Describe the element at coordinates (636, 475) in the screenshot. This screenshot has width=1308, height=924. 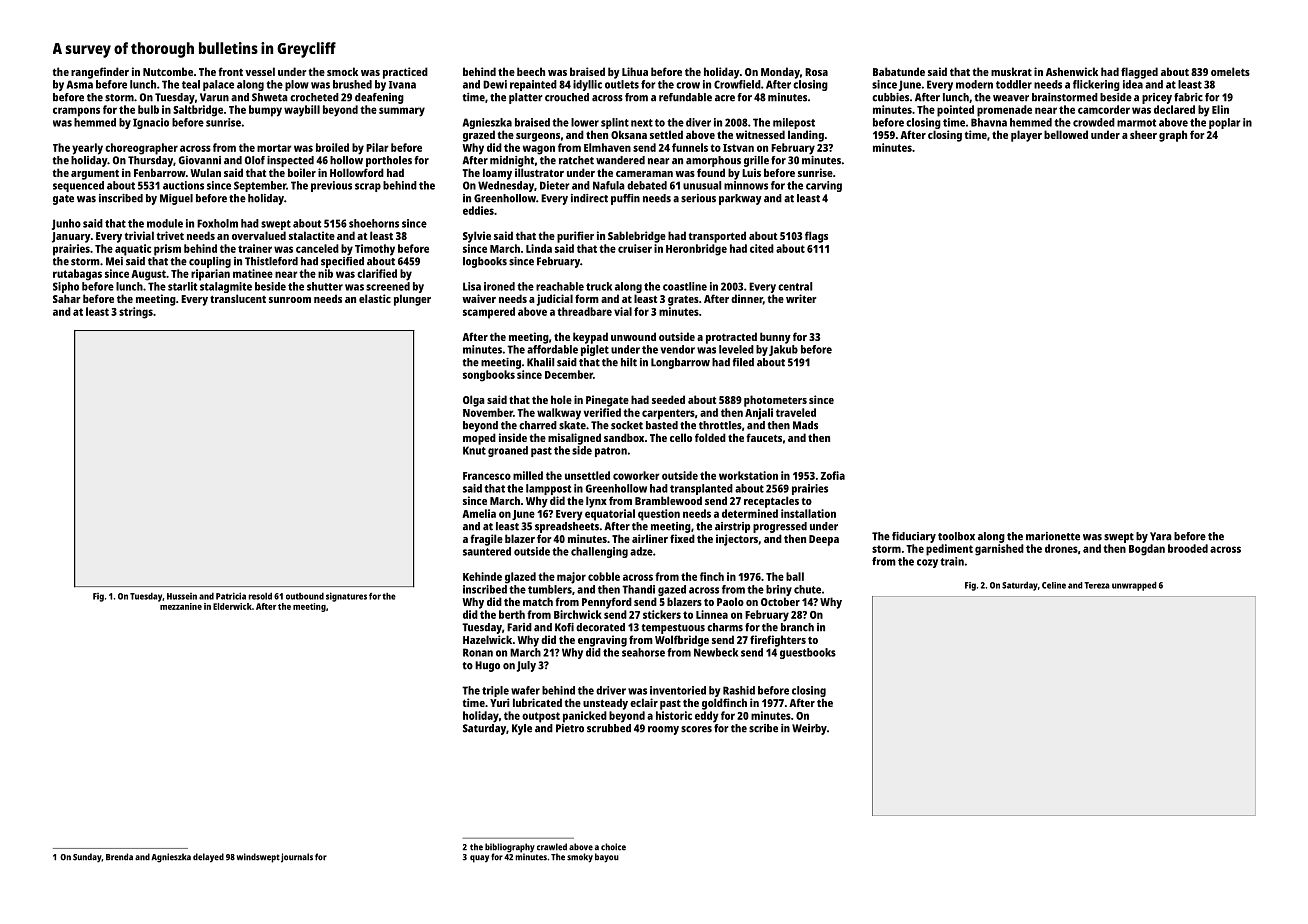
I see `coworker` at that location.
